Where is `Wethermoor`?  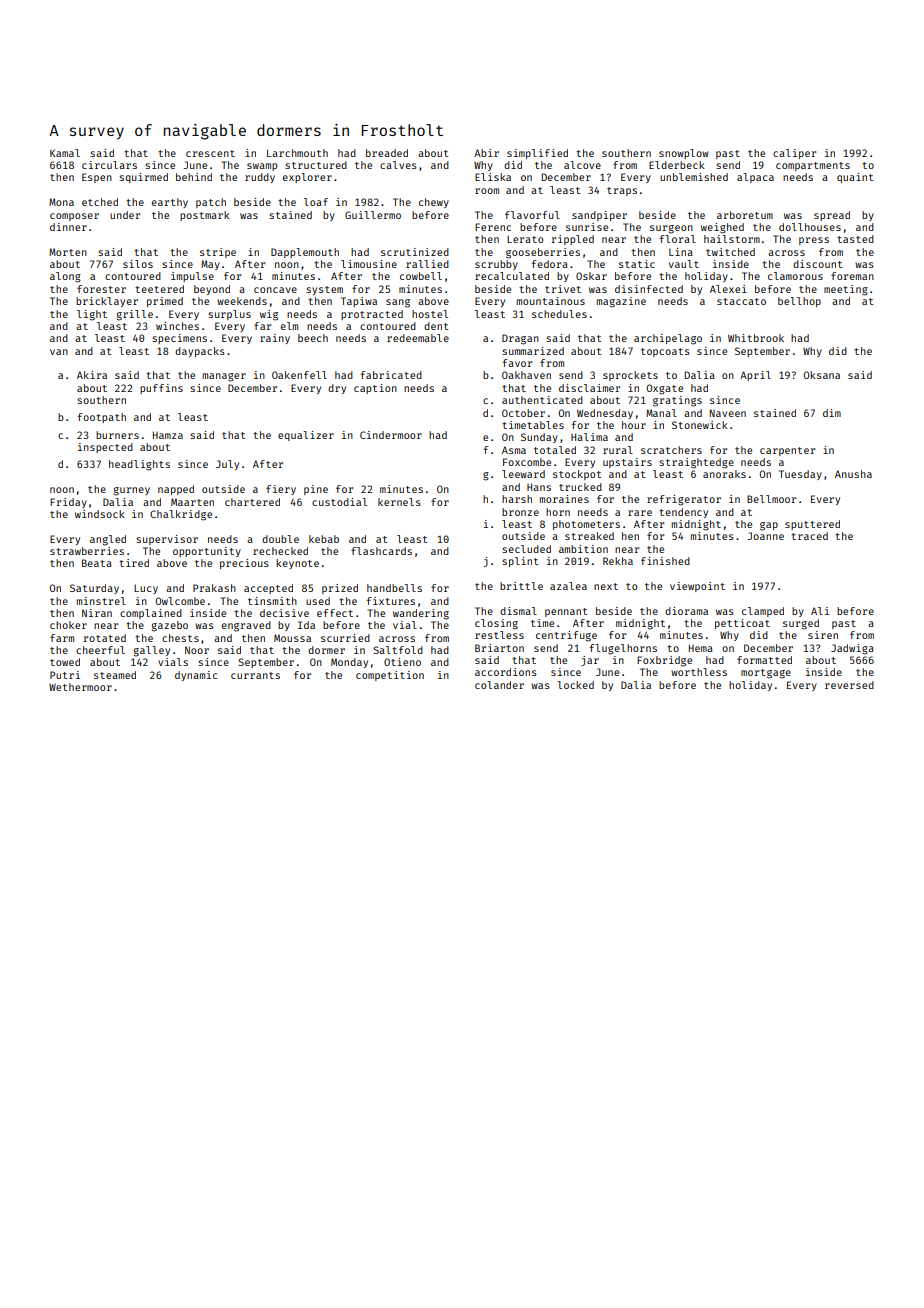
Wethermoor is located at coordinates (80, 687).
